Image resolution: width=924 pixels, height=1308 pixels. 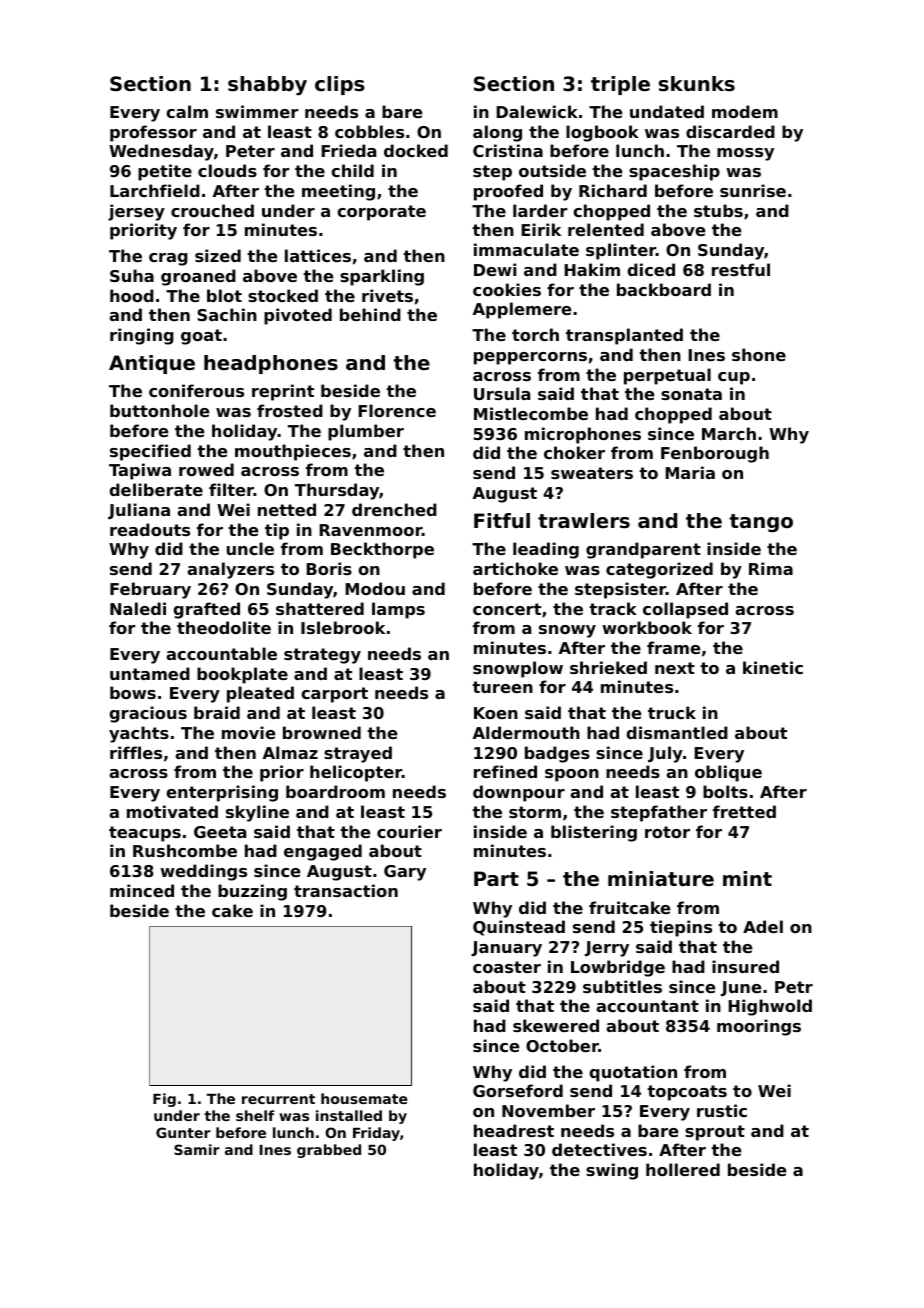 What do you see at coordinates (142, 890) in the page?
I see `minced` at bounding box center [142, 890].
